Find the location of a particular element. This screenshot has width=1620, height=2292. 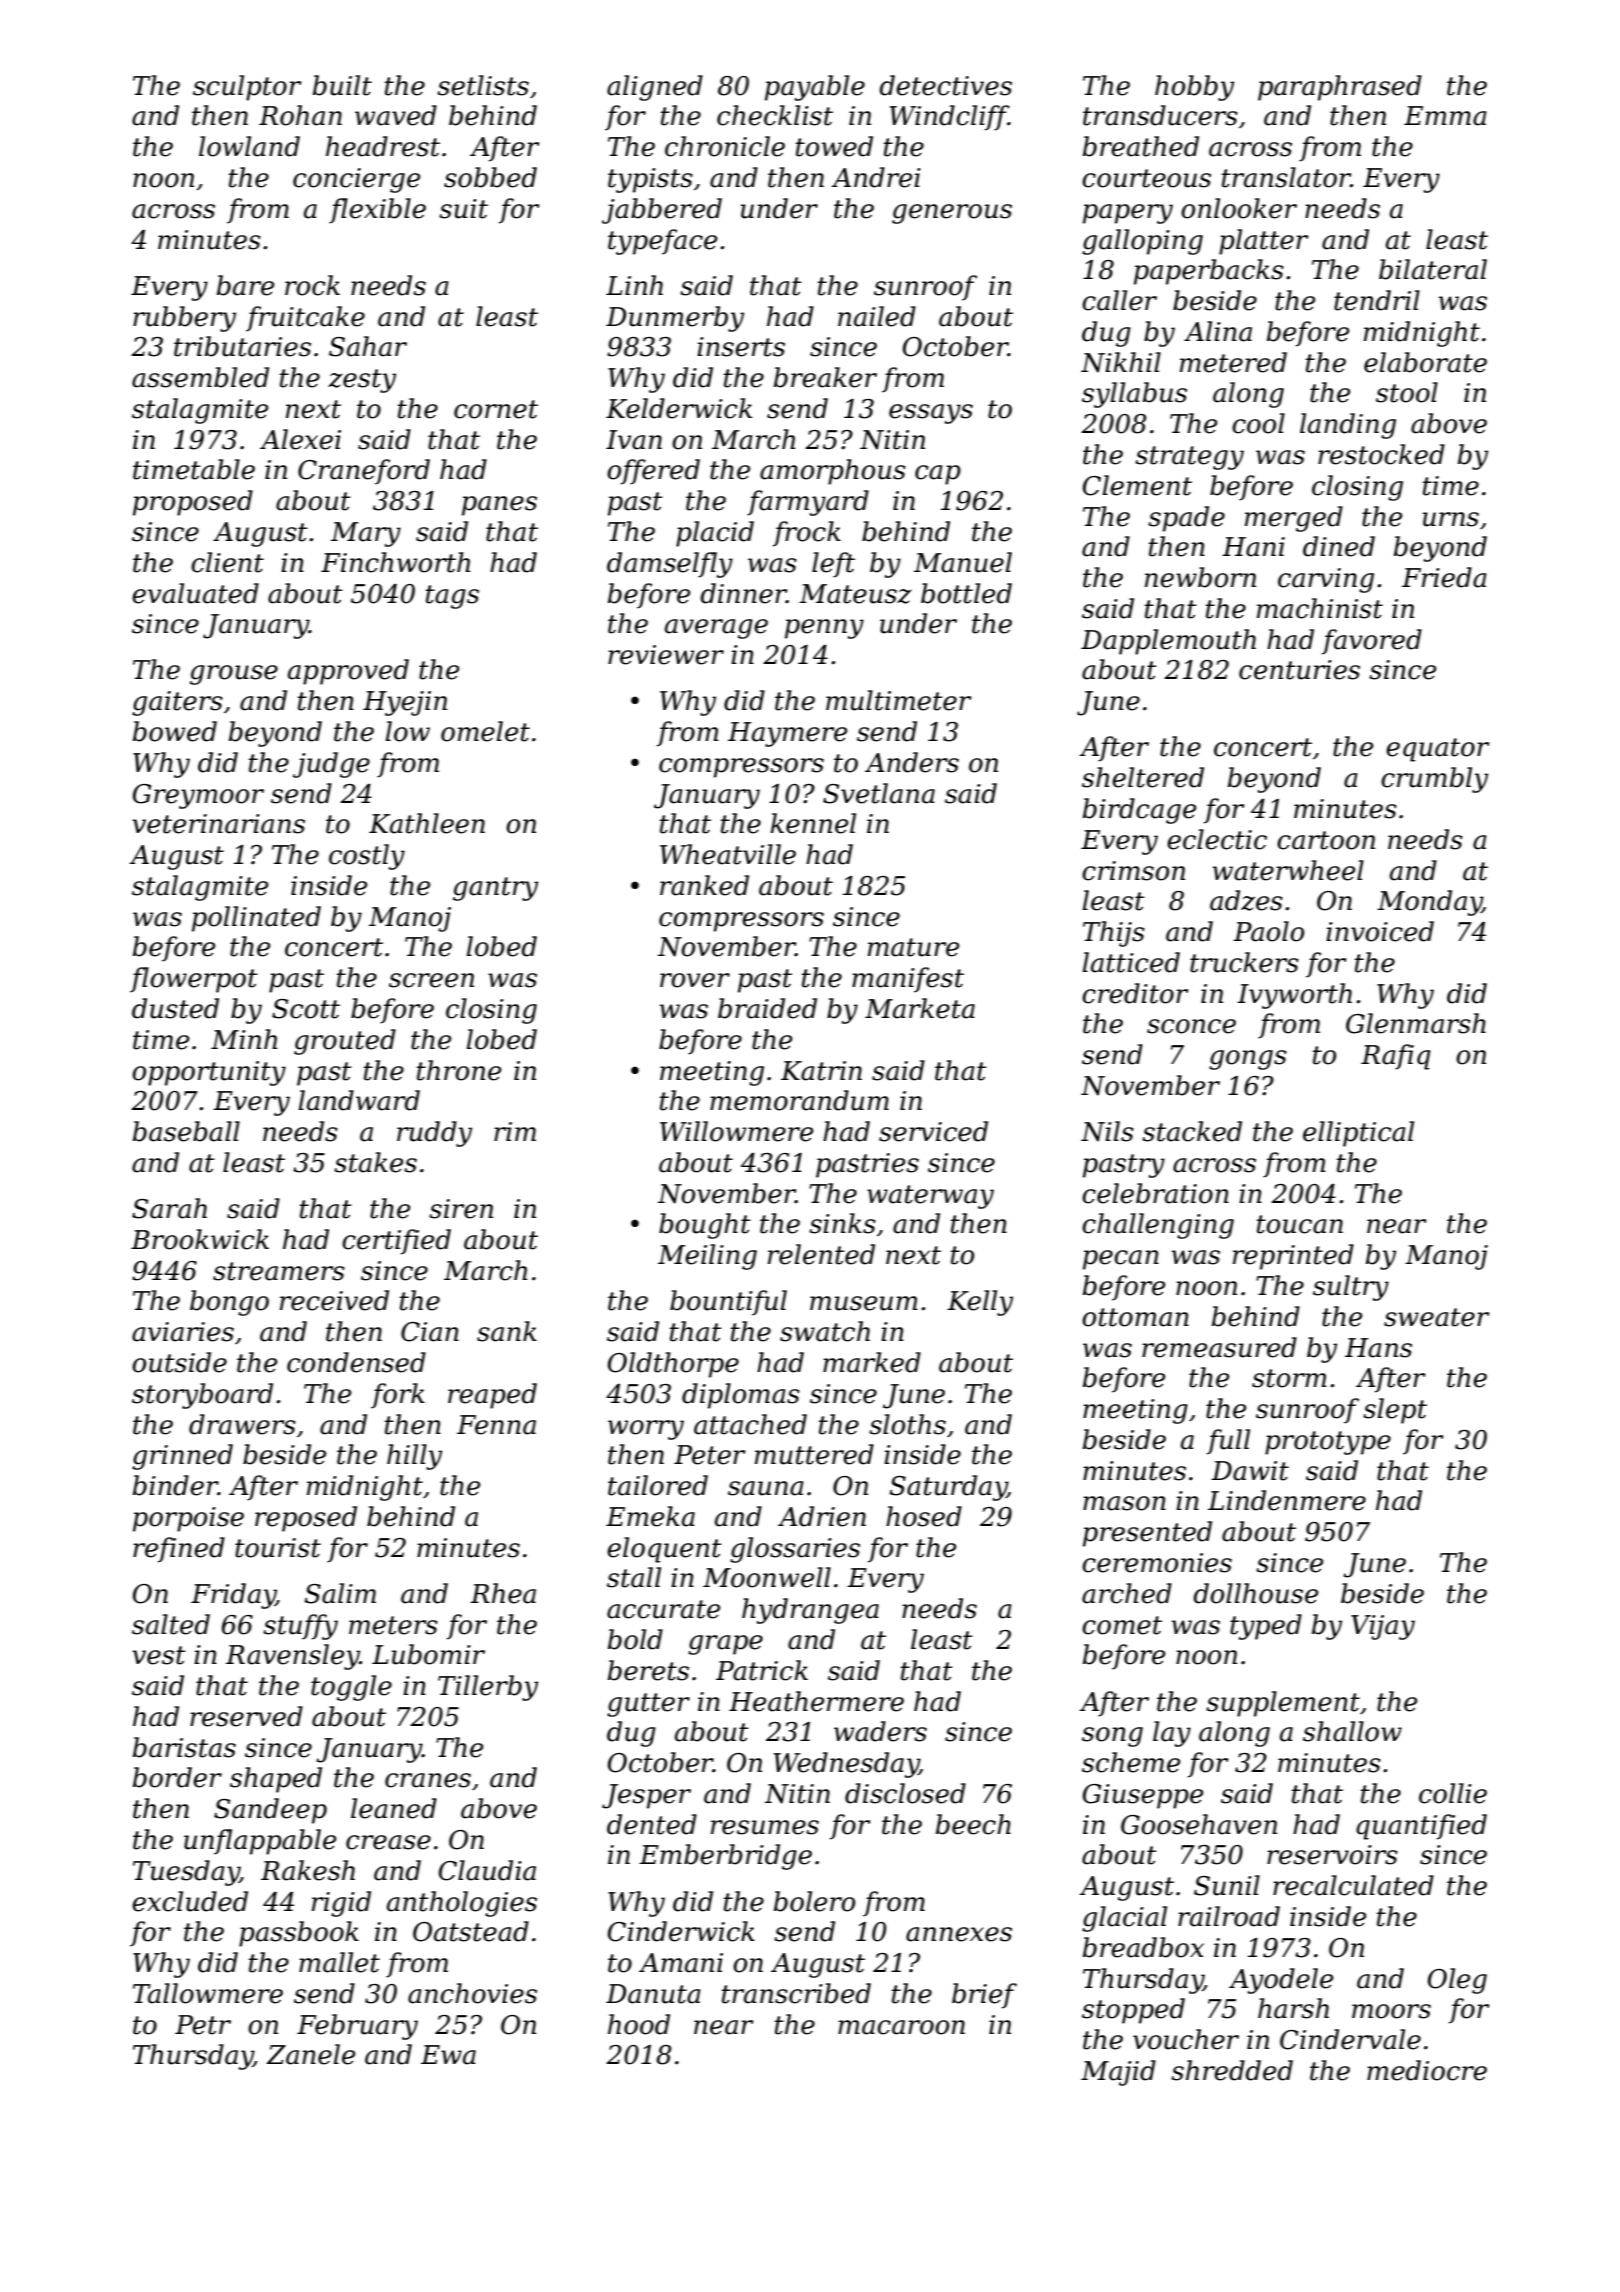

aligned is located at coordinates (655, 88).
